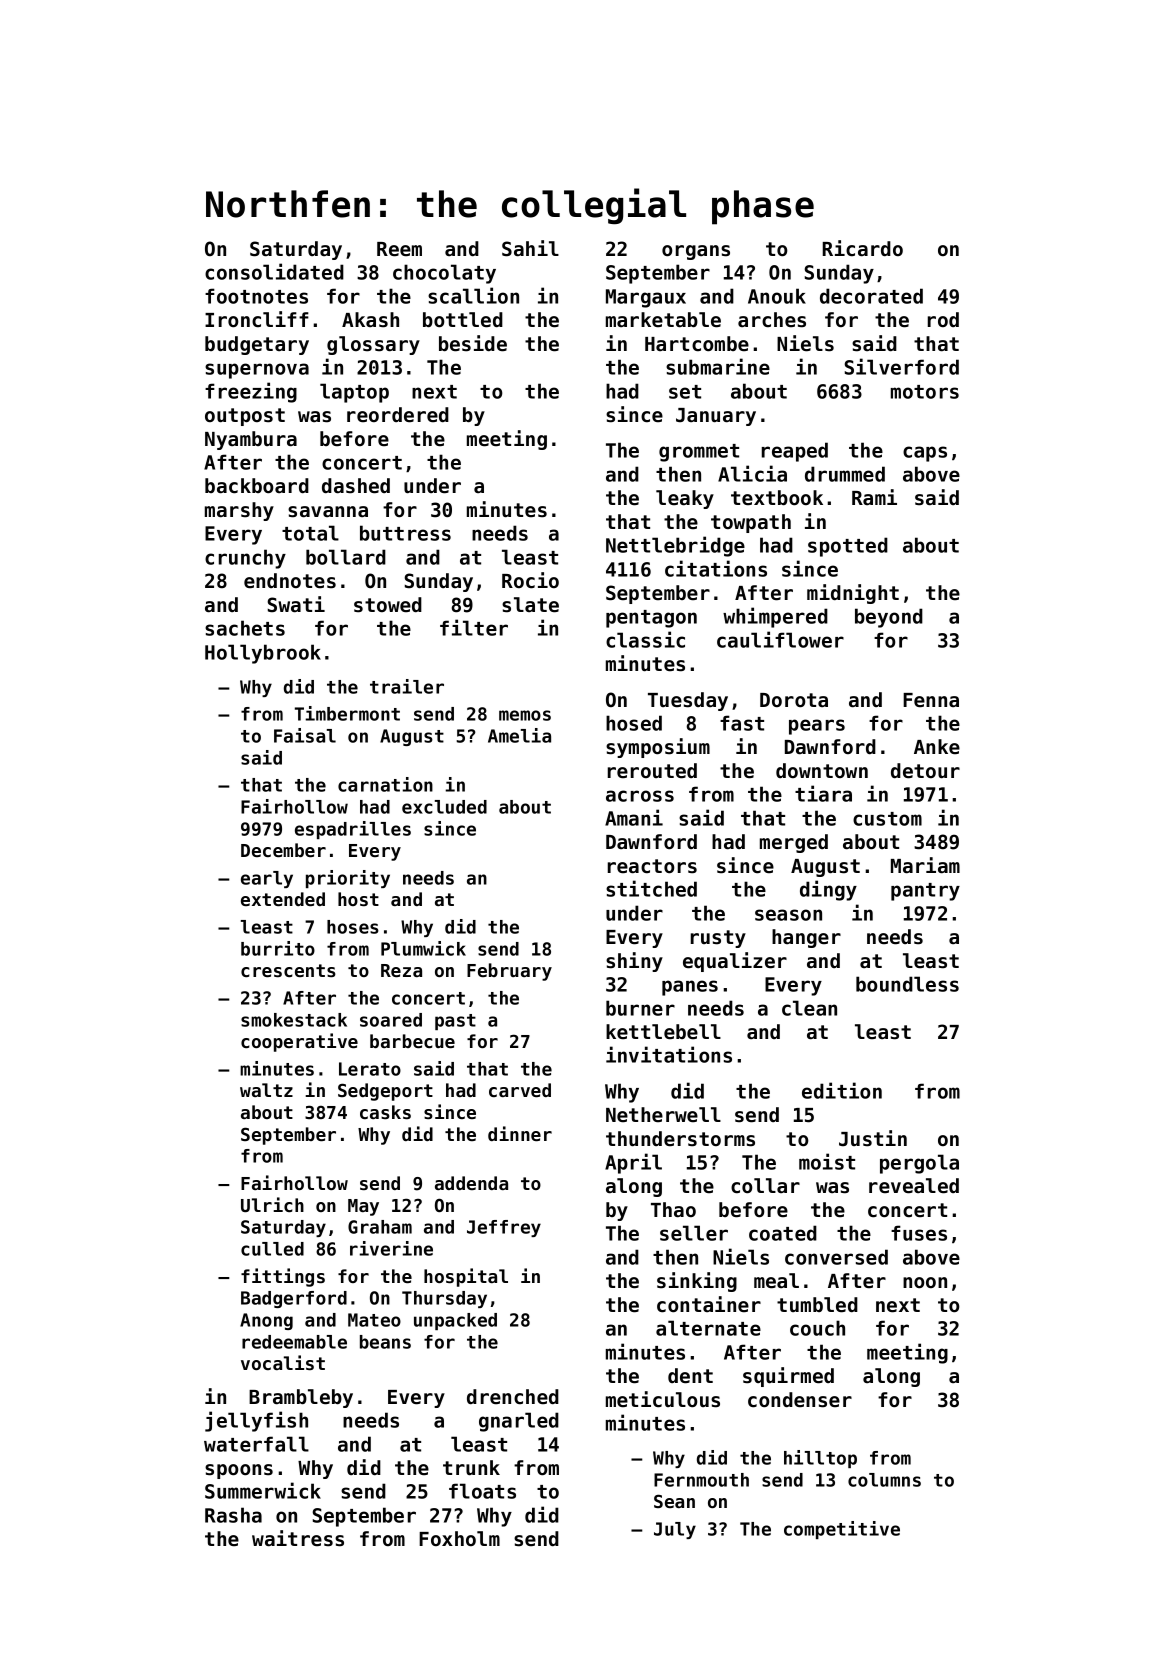 The image size is (1165, 1654). Describe the element at coordinates (257, 319) in the page. I see `Ironcliff` at that location.
